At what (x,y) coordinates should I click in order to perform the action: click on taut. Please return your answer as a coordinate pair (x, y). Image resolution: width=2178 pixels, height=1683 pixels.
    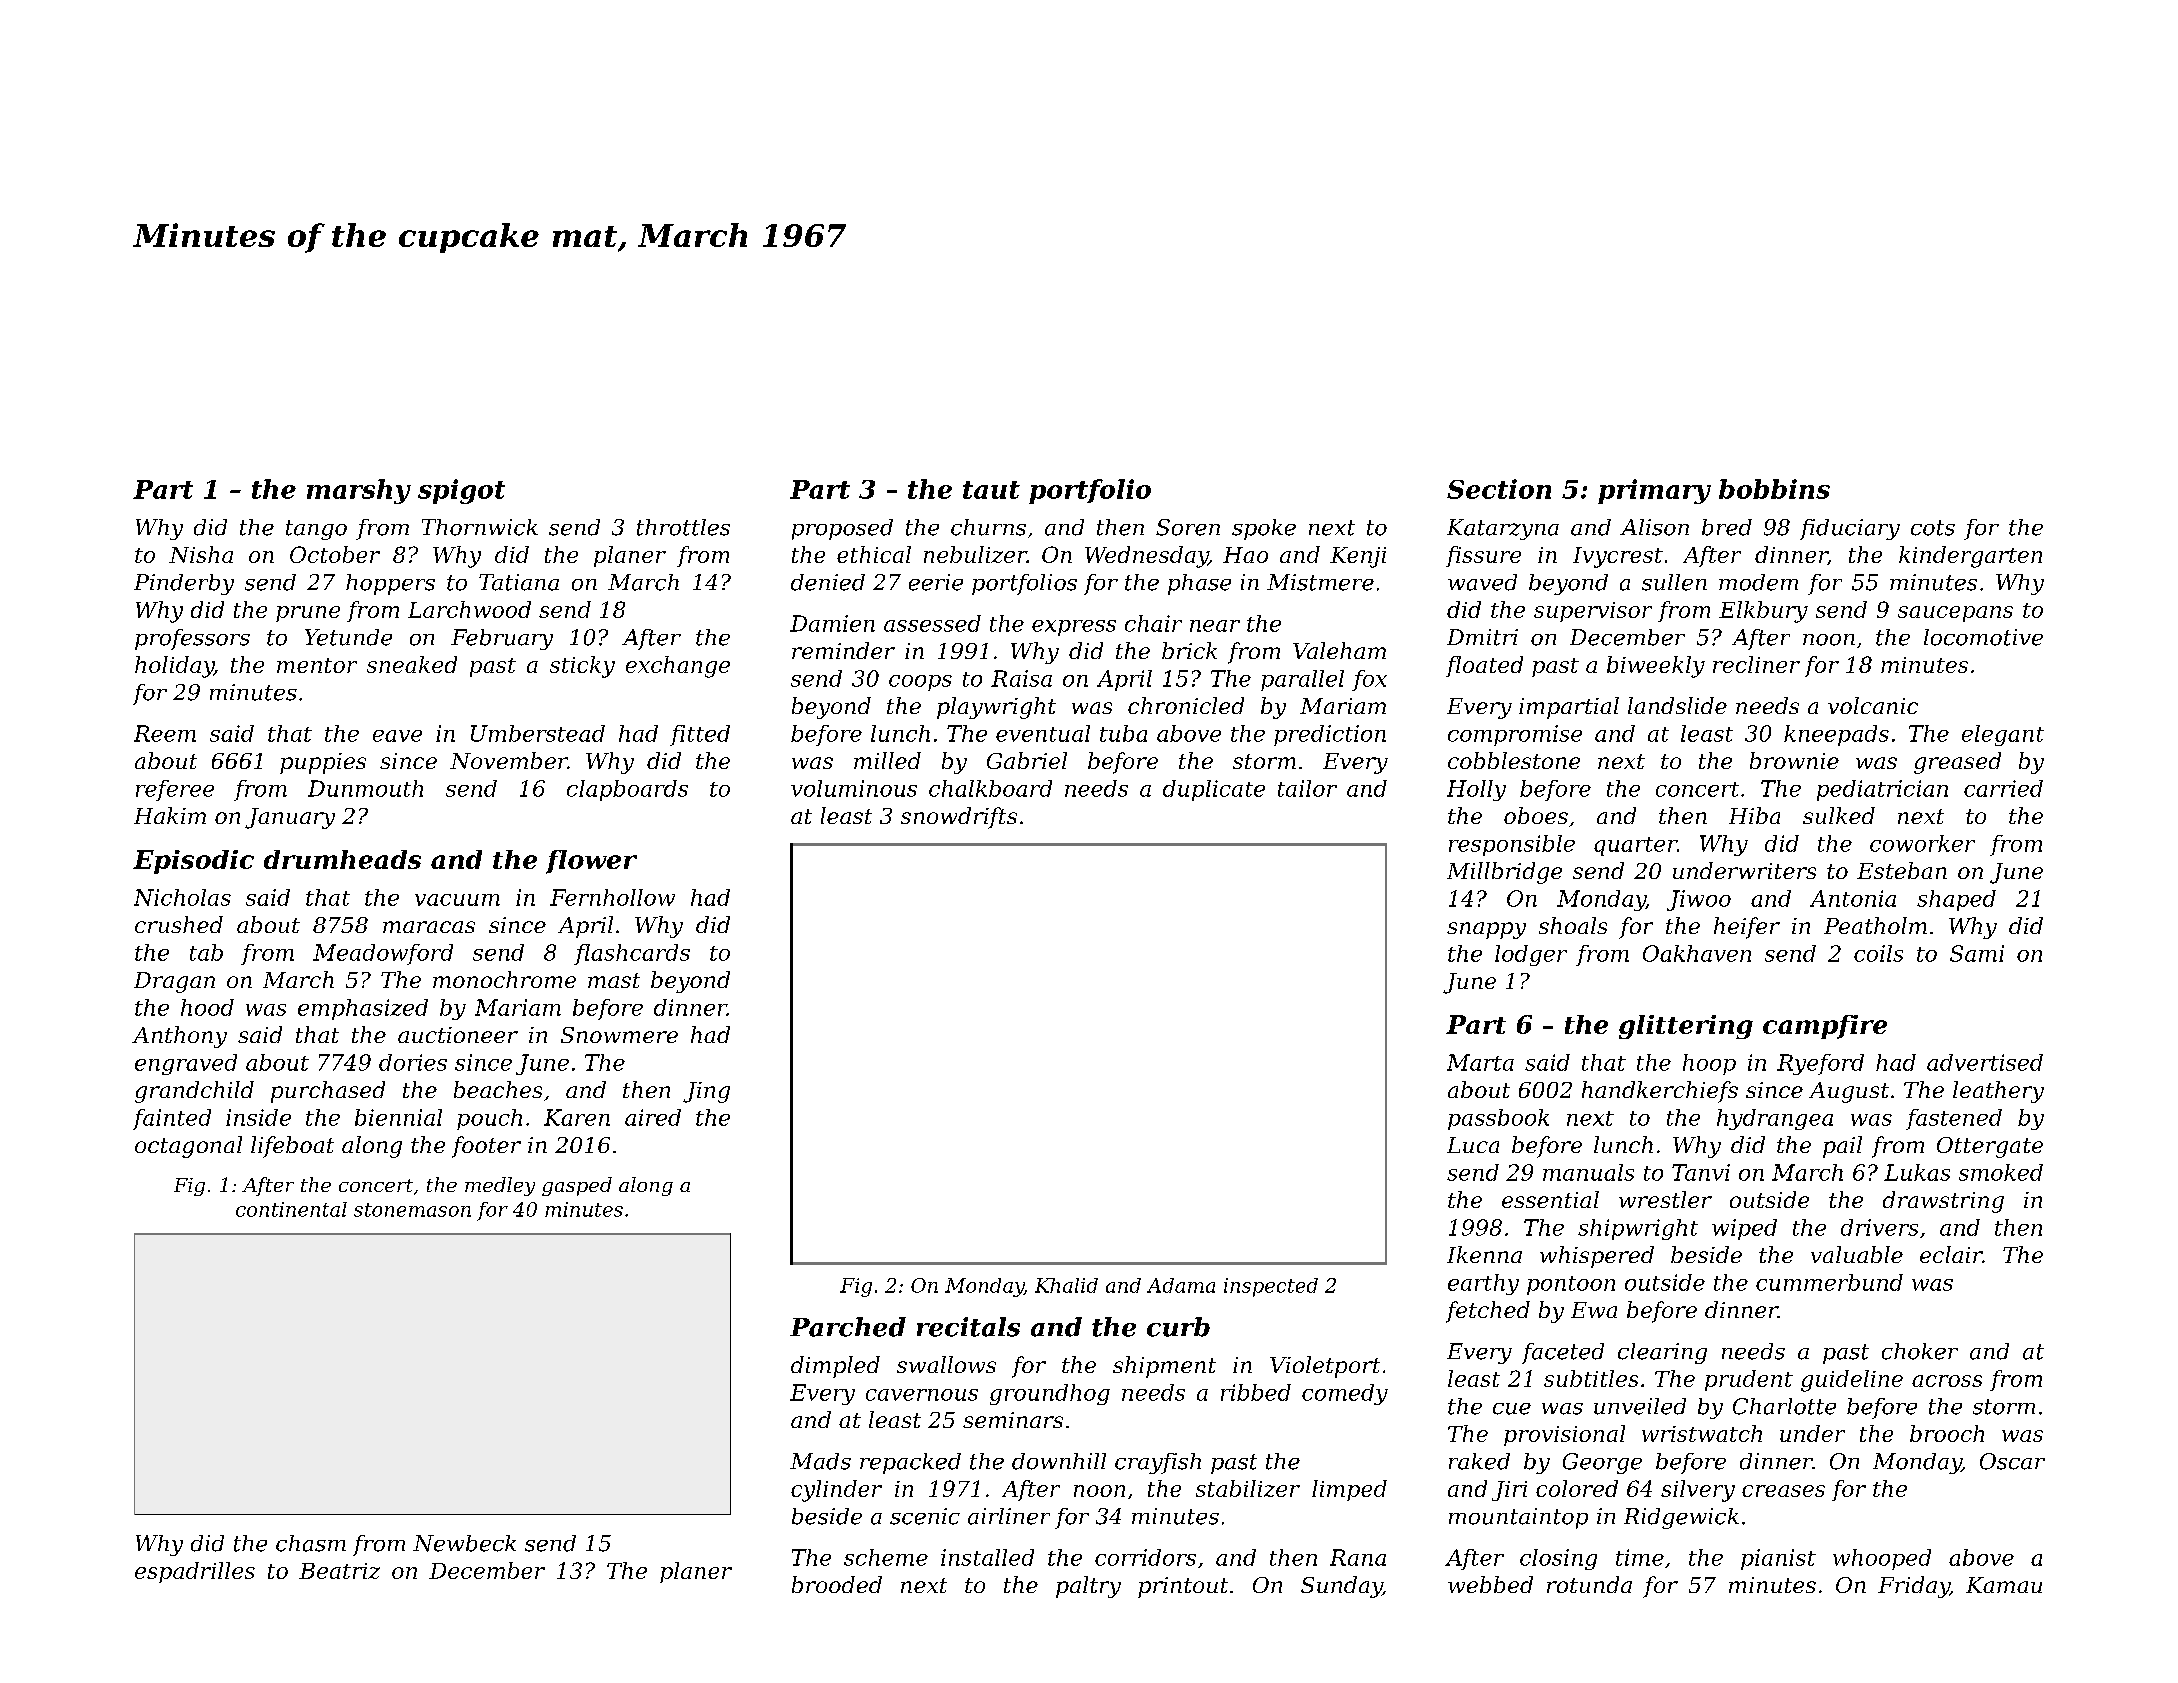
    Looking at the image, I should click on (991, 490).
